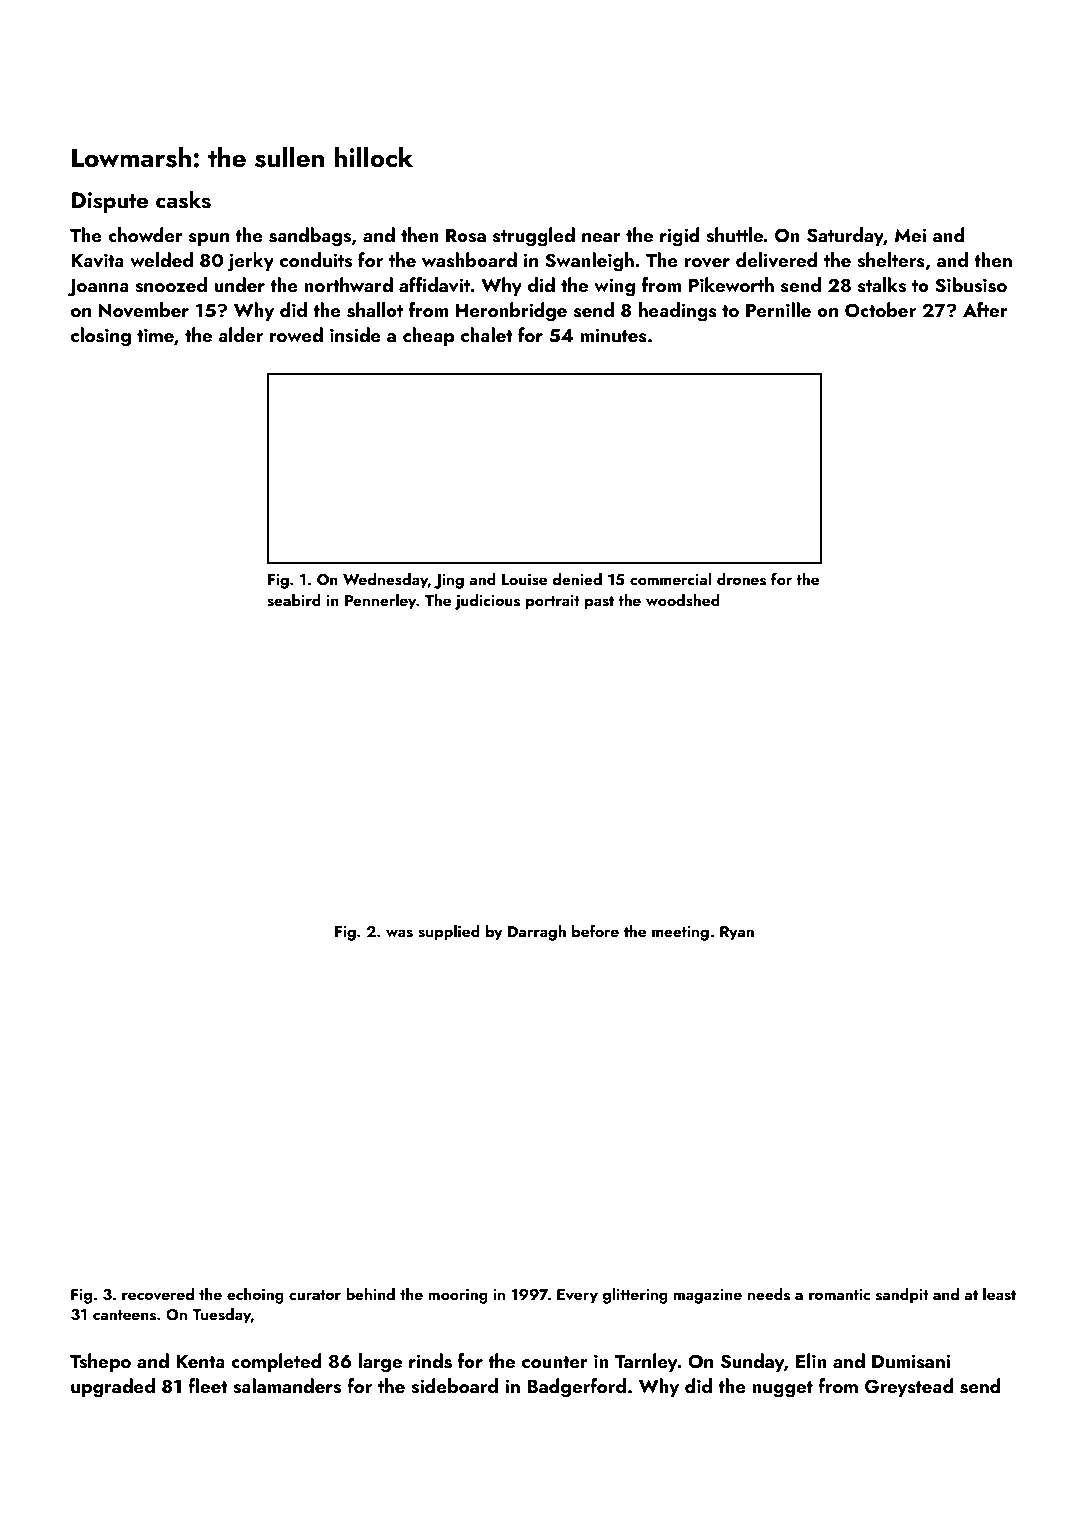 The height and width of the screenshot is (1540, 1089). Describe the element at coordinates (670, 579) in the screenshot. I see `commercial` at that location.
